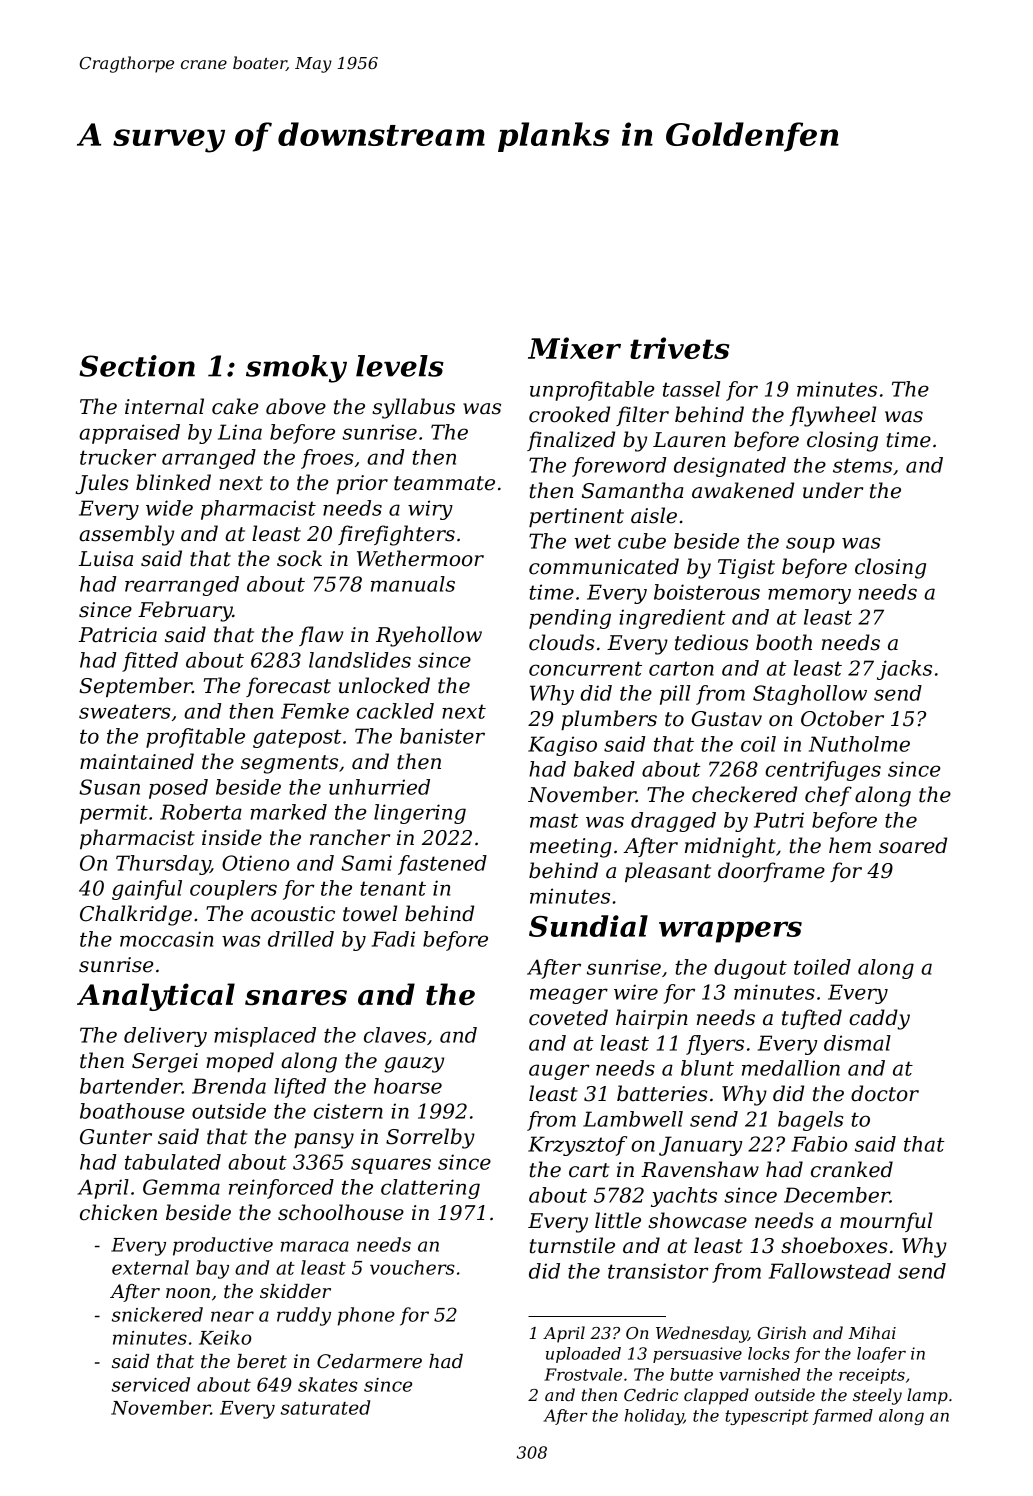 The image size is (1033, 1496). Describe the element at coordinates (166, 939) in the document. I see `moccasin` at that location.
